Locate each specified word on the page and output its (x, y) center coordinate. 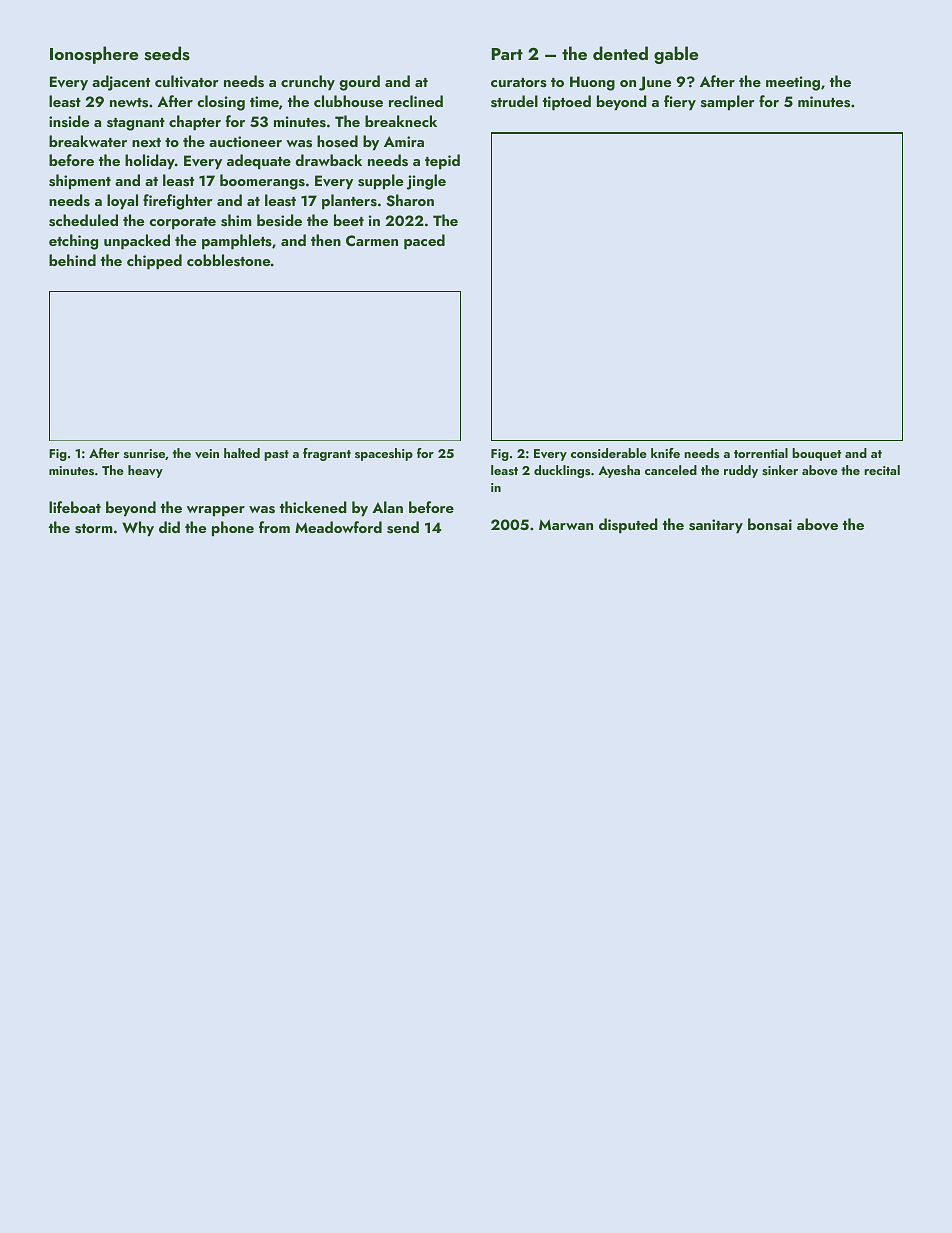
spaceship (384, 454)
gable (676, 55)
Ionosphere (94, 55)
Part (507, 54)
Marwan (566, 524)
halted (242, 453)
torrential (761, 453)
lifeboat (75, 507)
